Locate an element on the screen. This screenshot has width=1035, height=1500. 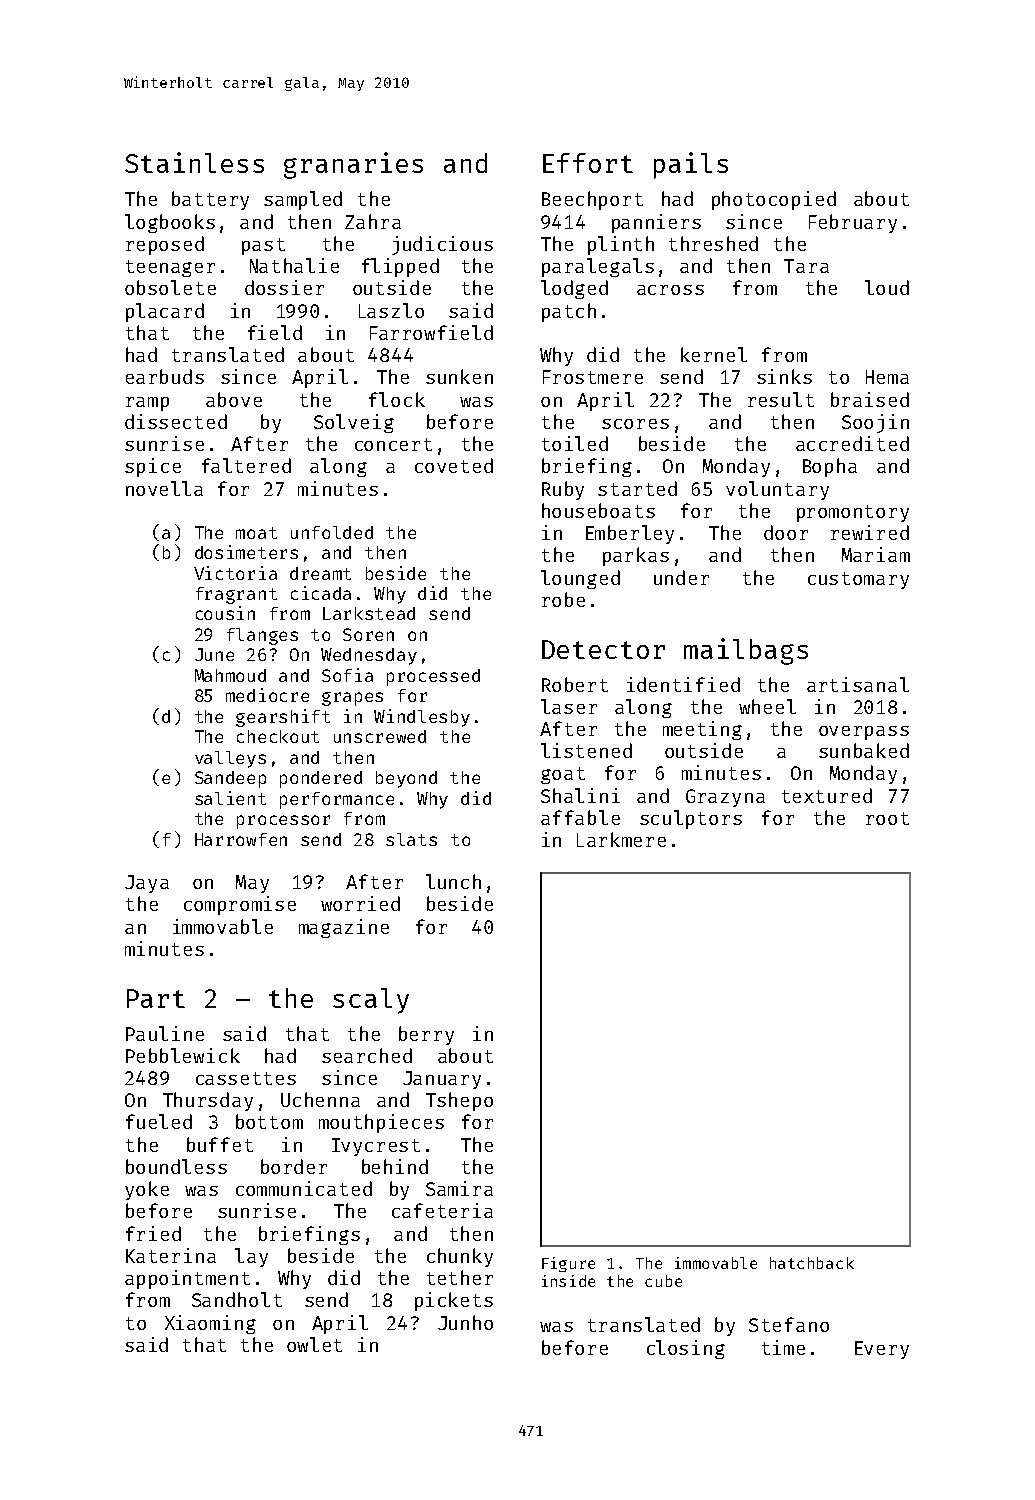
pails is located at coordinates (691, 165).
